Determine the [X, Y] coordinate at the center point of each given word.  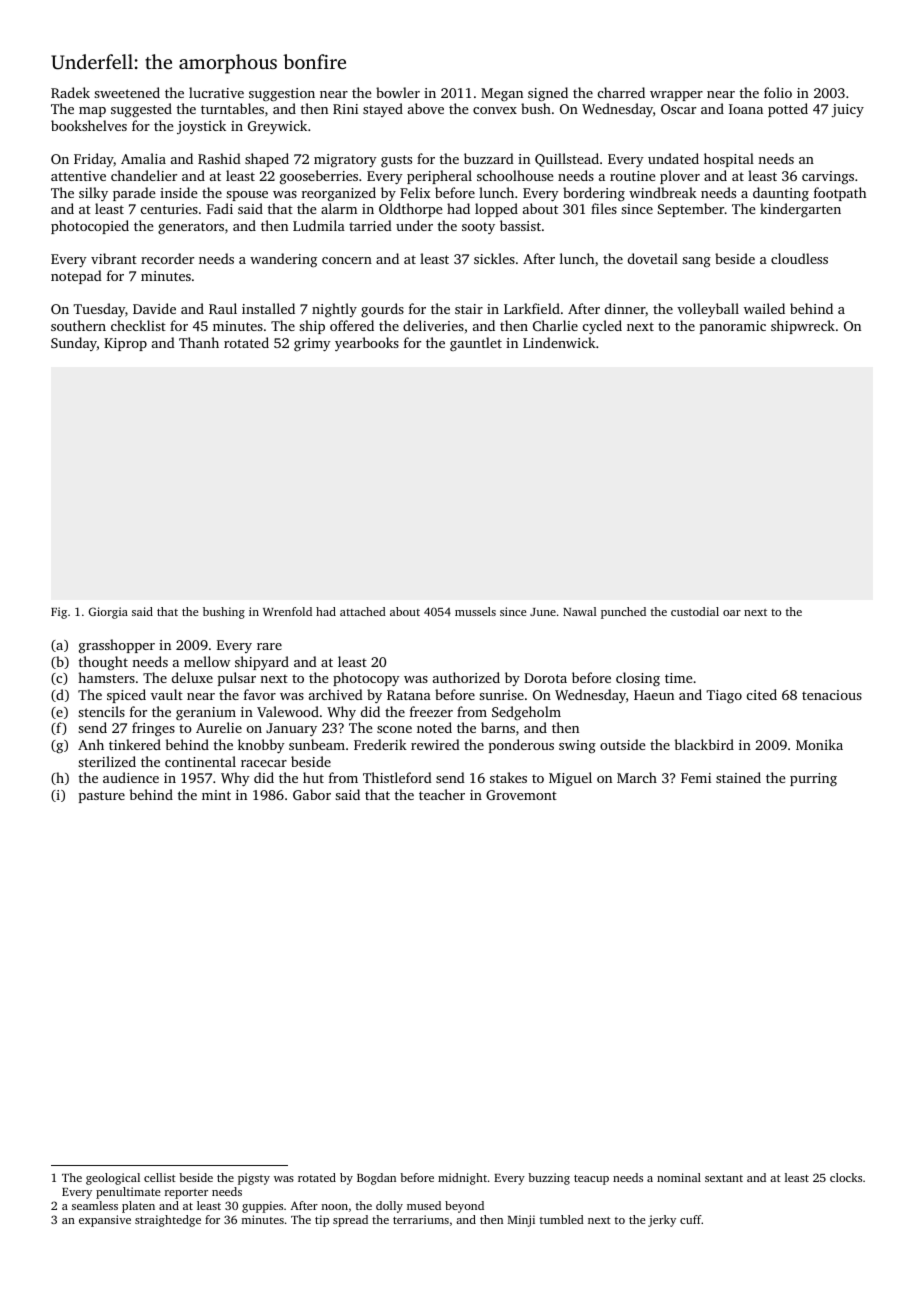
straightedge [168, 1221]
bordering [594, 194]
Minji [521, 1221]
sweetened [127, 92]
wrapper [676, 96]
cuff [691, 1219]
